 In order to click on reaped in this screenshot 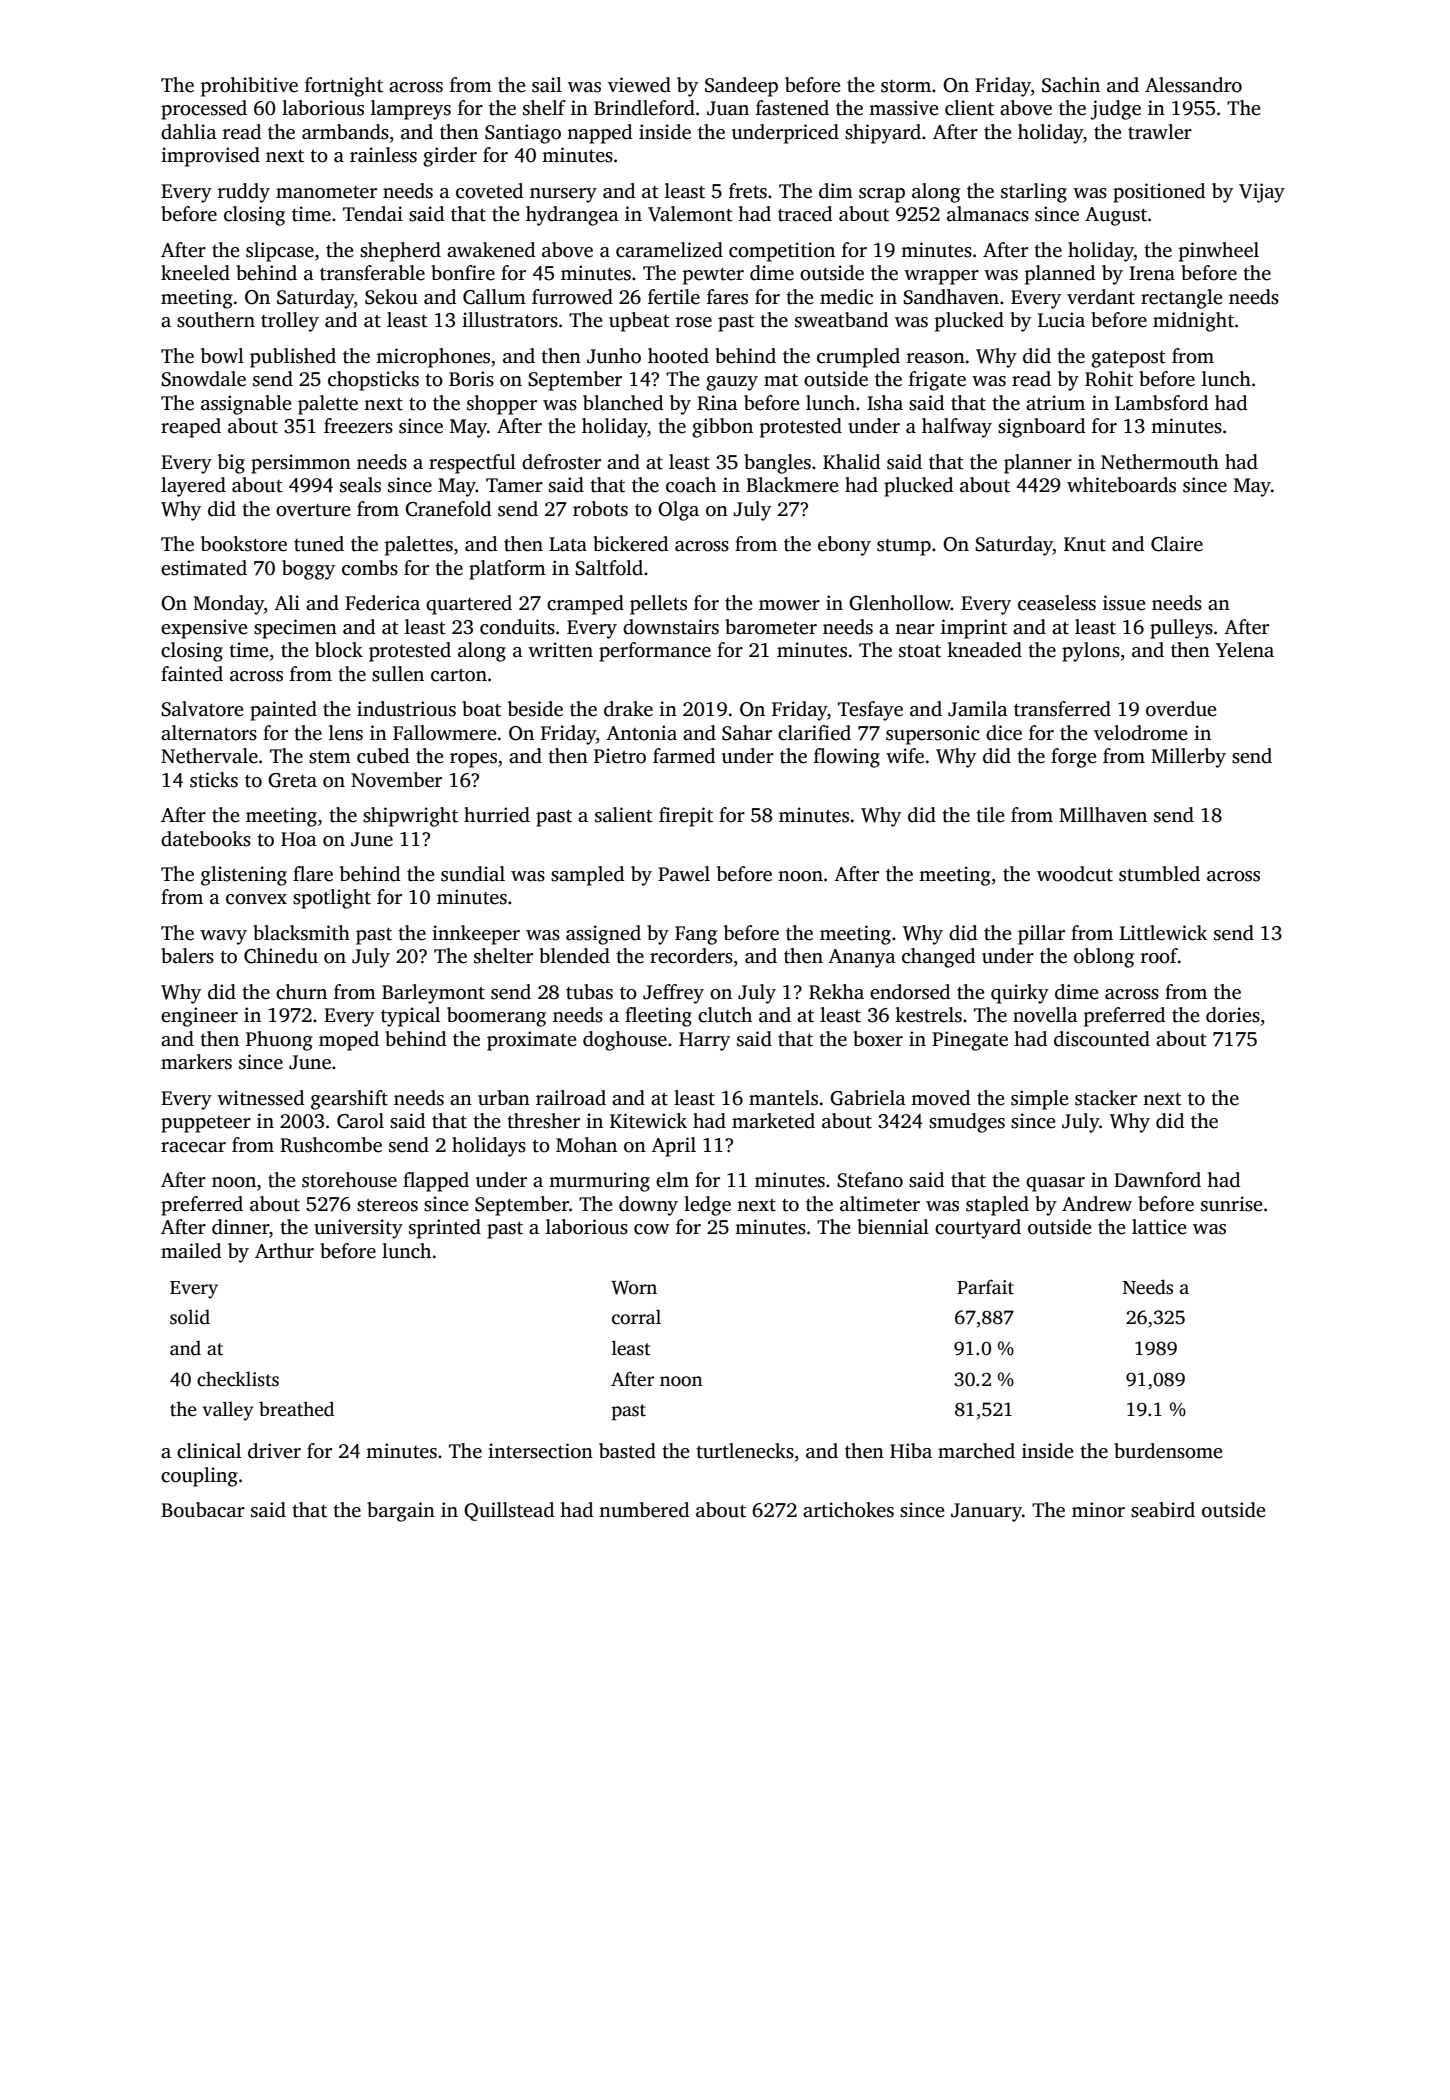, I will do `click(191, 428)`.
